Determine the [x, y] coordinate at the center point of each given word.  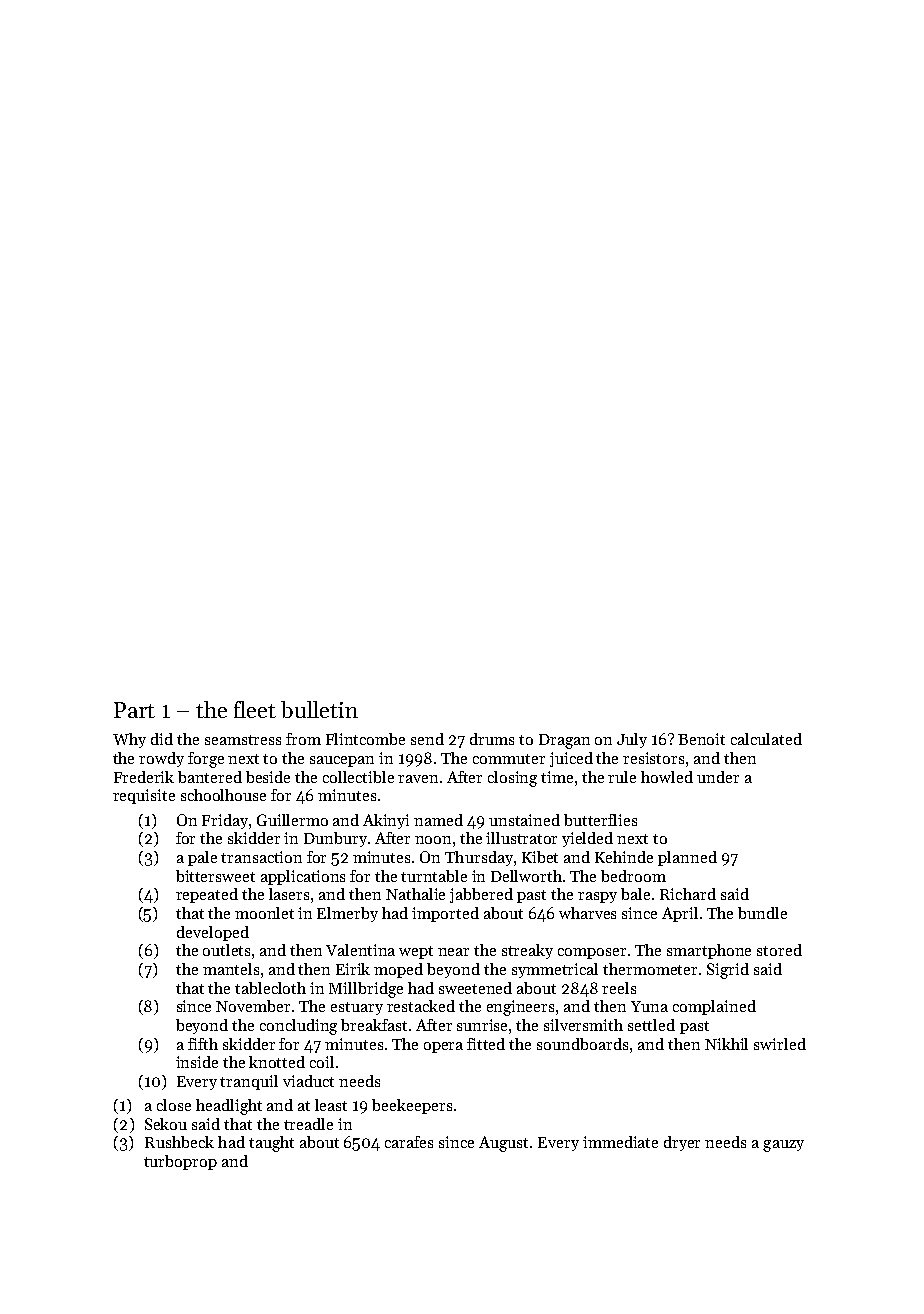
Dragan [564, 741]
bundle [762, 913]
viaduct [308, 1081]
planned [687, 858]
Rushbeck [179, 1142]
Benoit [701, 739]
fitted [486, 1044]
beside [268, 777]
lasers [289, 894]
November [253, 1006]
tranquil [249, 1082]
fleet [255, 709]
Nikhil [726, 1044]
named [438, 820]
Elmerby [347, 914]
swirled [780, 1044]
